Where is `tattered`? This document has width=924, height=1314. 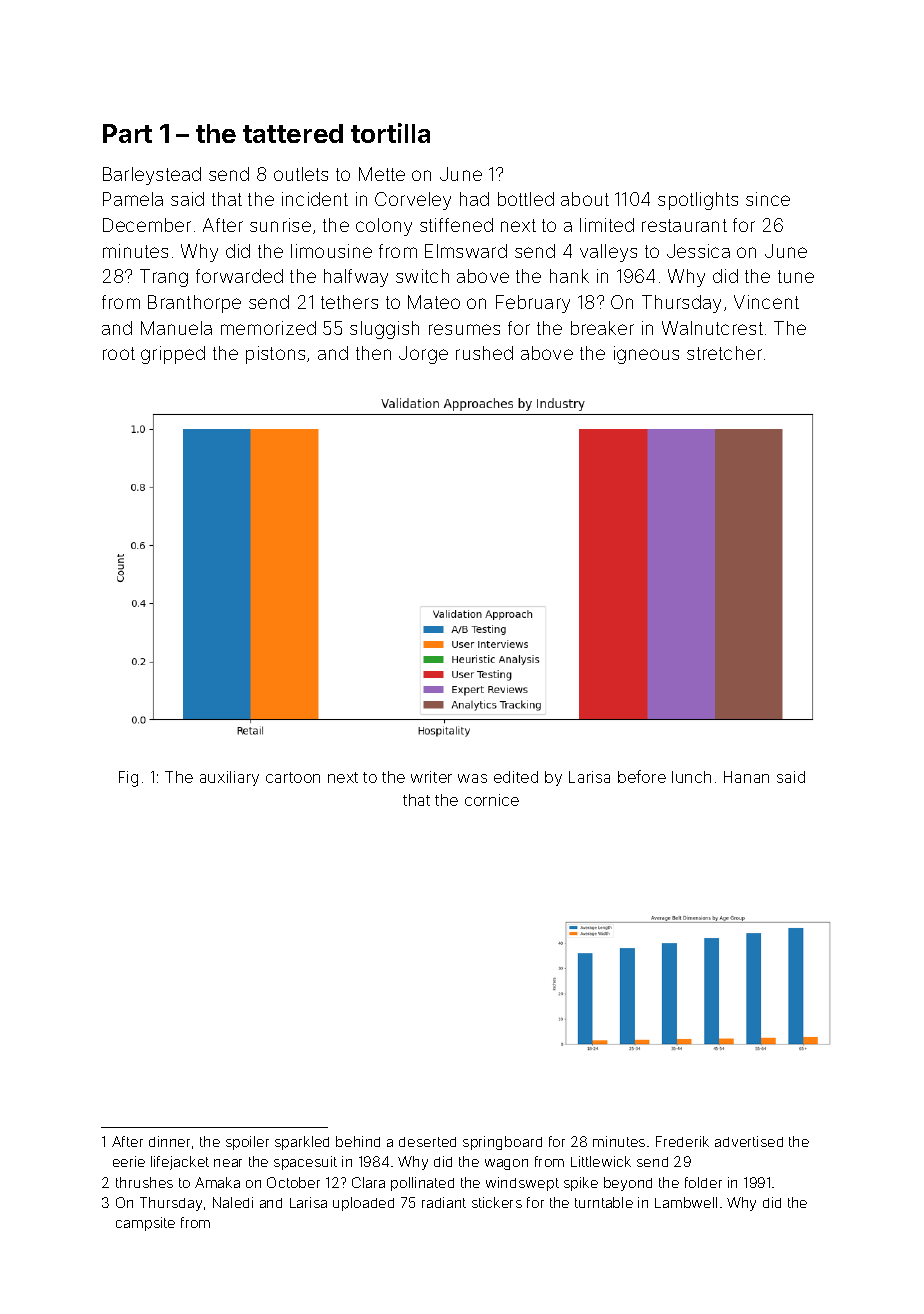 tattered is located at coordinates (293, 133).
